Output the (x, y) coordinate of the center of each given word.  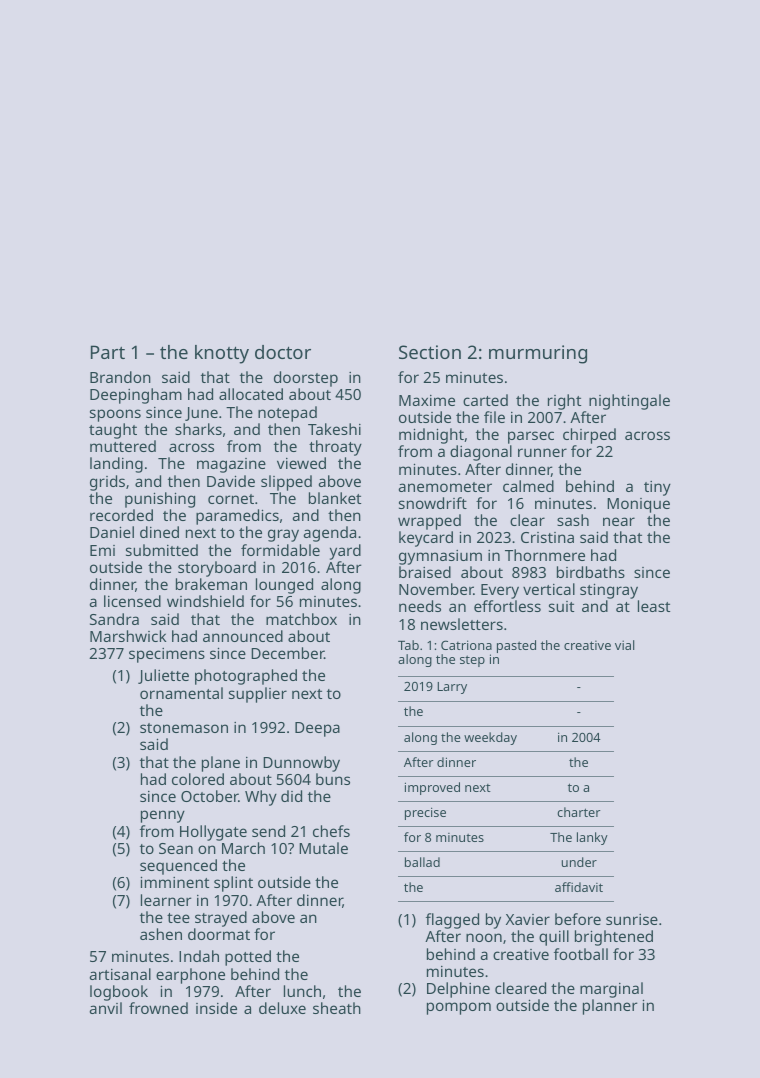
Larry (452, 688)
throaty (335, 448)
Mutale (323, 848)
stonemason (184, 728)
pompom (459, 1008)
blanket (335, 498)
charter (578, 812)
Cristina (547, 537)
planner (610, 1007)
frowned (158, 1008)
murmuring (538, 354)
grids (107, 483)
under (579, 862)
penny (163, 816)
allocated (251, 394)
